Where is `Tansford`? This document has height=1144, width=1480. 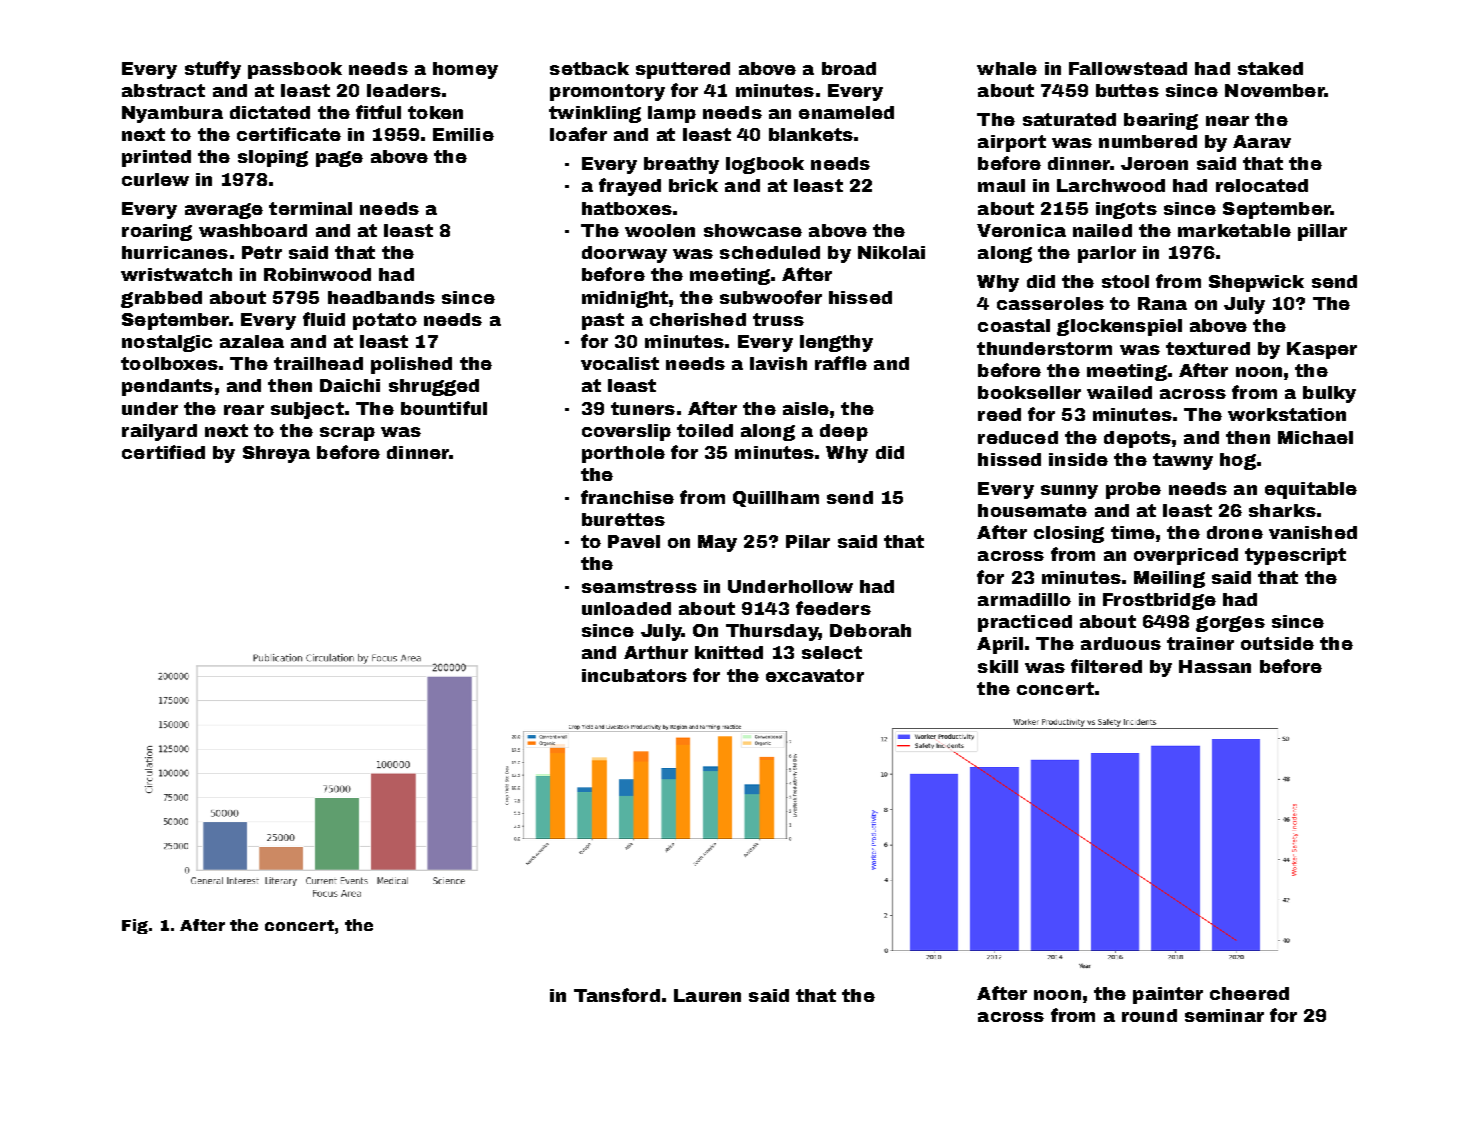 Tansford is located at coordinates (617, 995).
